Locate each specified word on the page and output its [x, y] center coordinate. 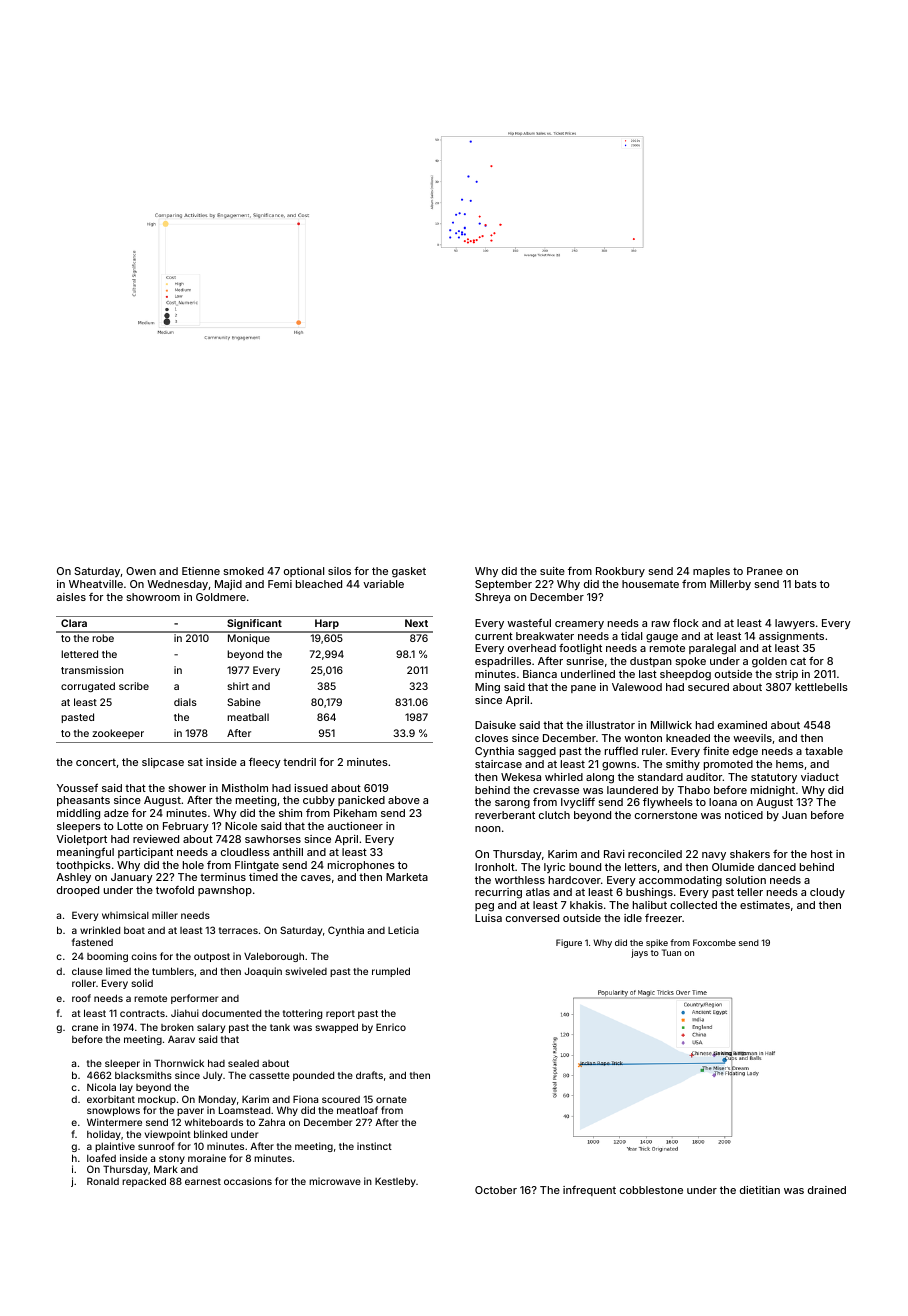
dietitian [760, 1190]
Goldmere [221, 597]
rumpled [391, 972]
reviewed [156, 839]
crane [85, 1028]
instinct [374, 1146]
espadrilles [503, 662]
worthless [520, 880]
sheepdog [685, 675]
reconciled [655, 854]
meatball [248, 717]
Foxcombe [714, 942]
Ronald [103, 1181]
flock [686, 623]
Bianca [540, 674]
